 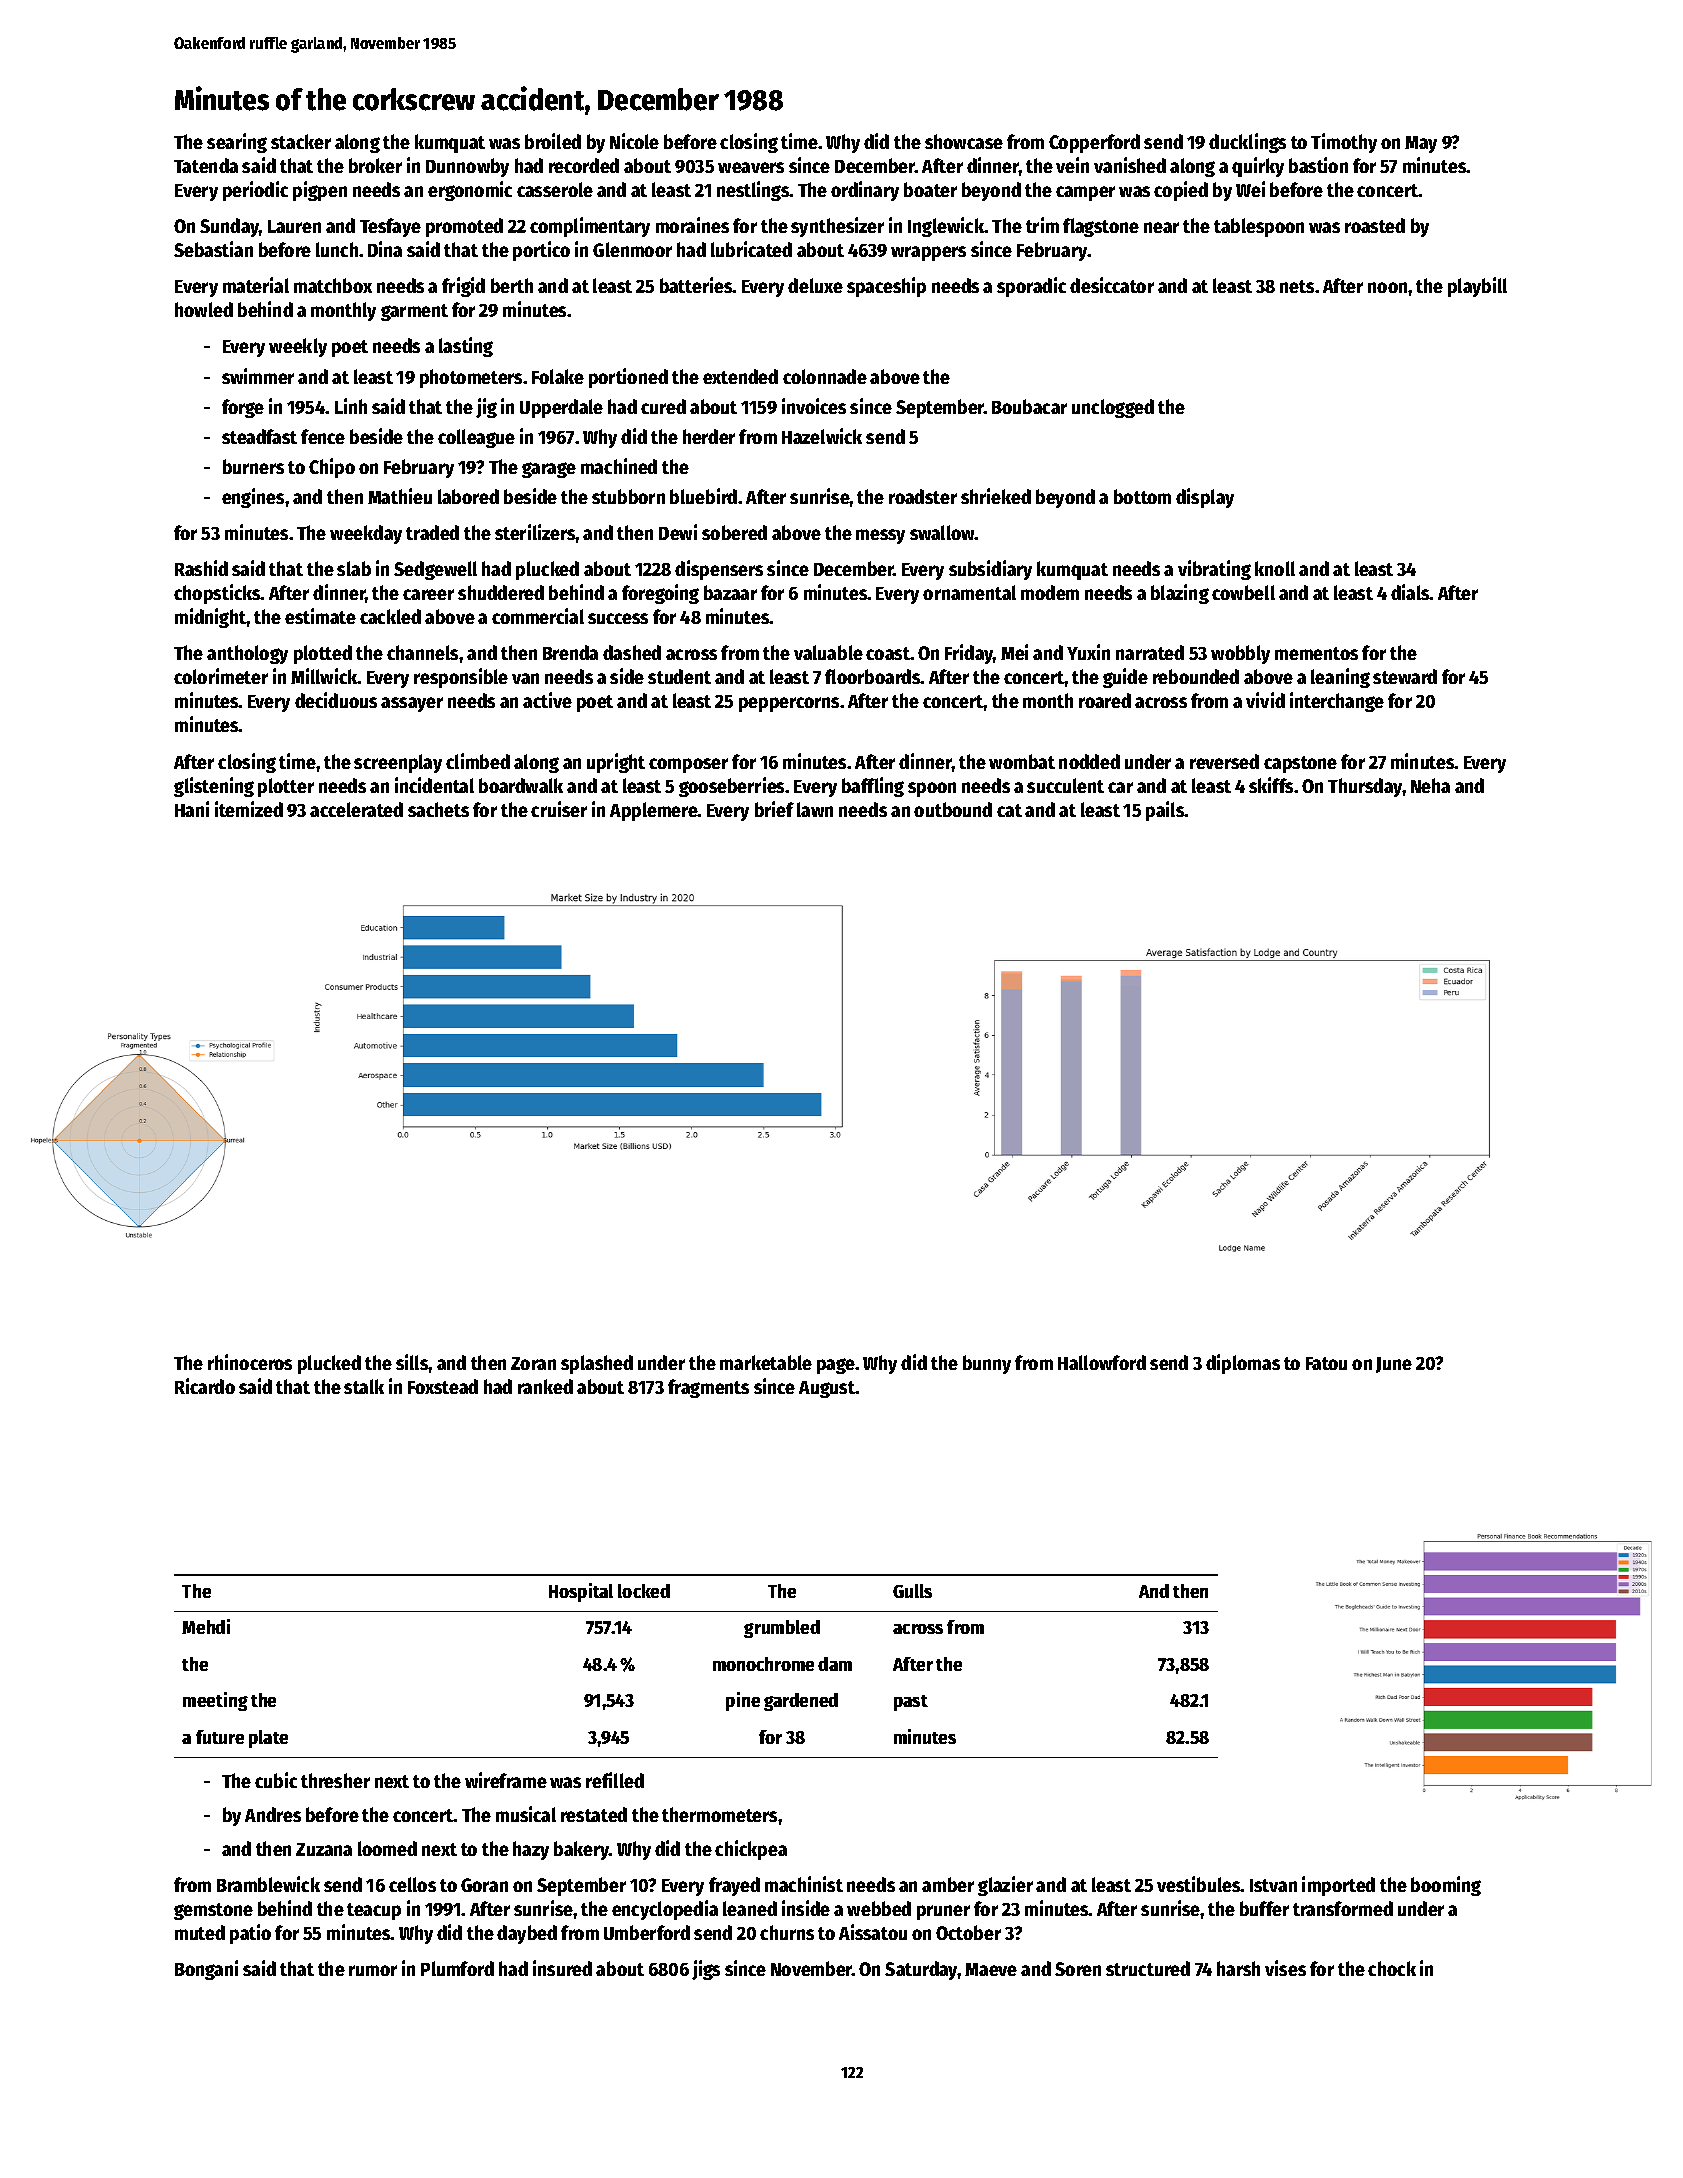 I want to click on monochrome, so click(x=763, y=1664).
